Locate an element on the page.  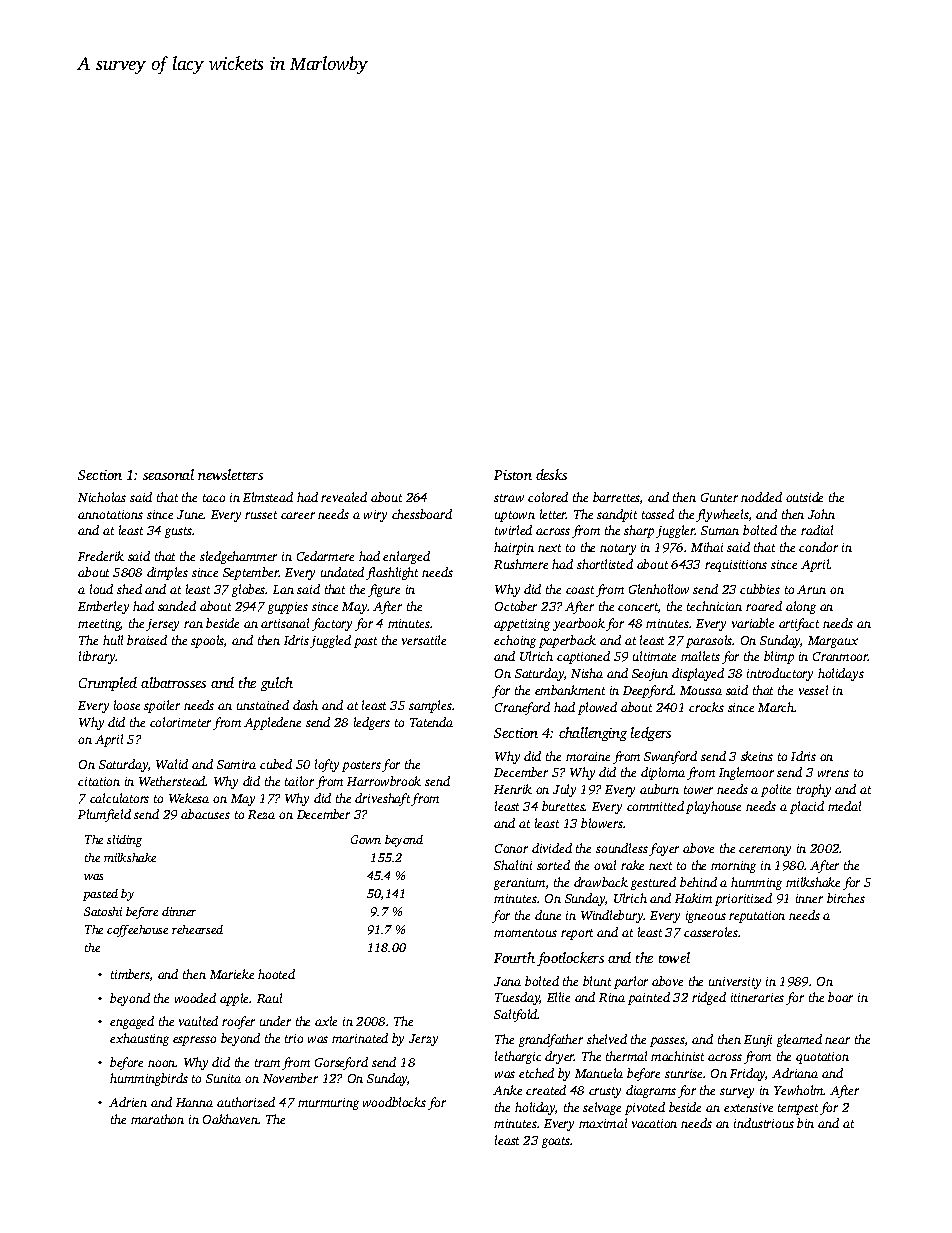
barrettes is located at coordinates (616, 497).
